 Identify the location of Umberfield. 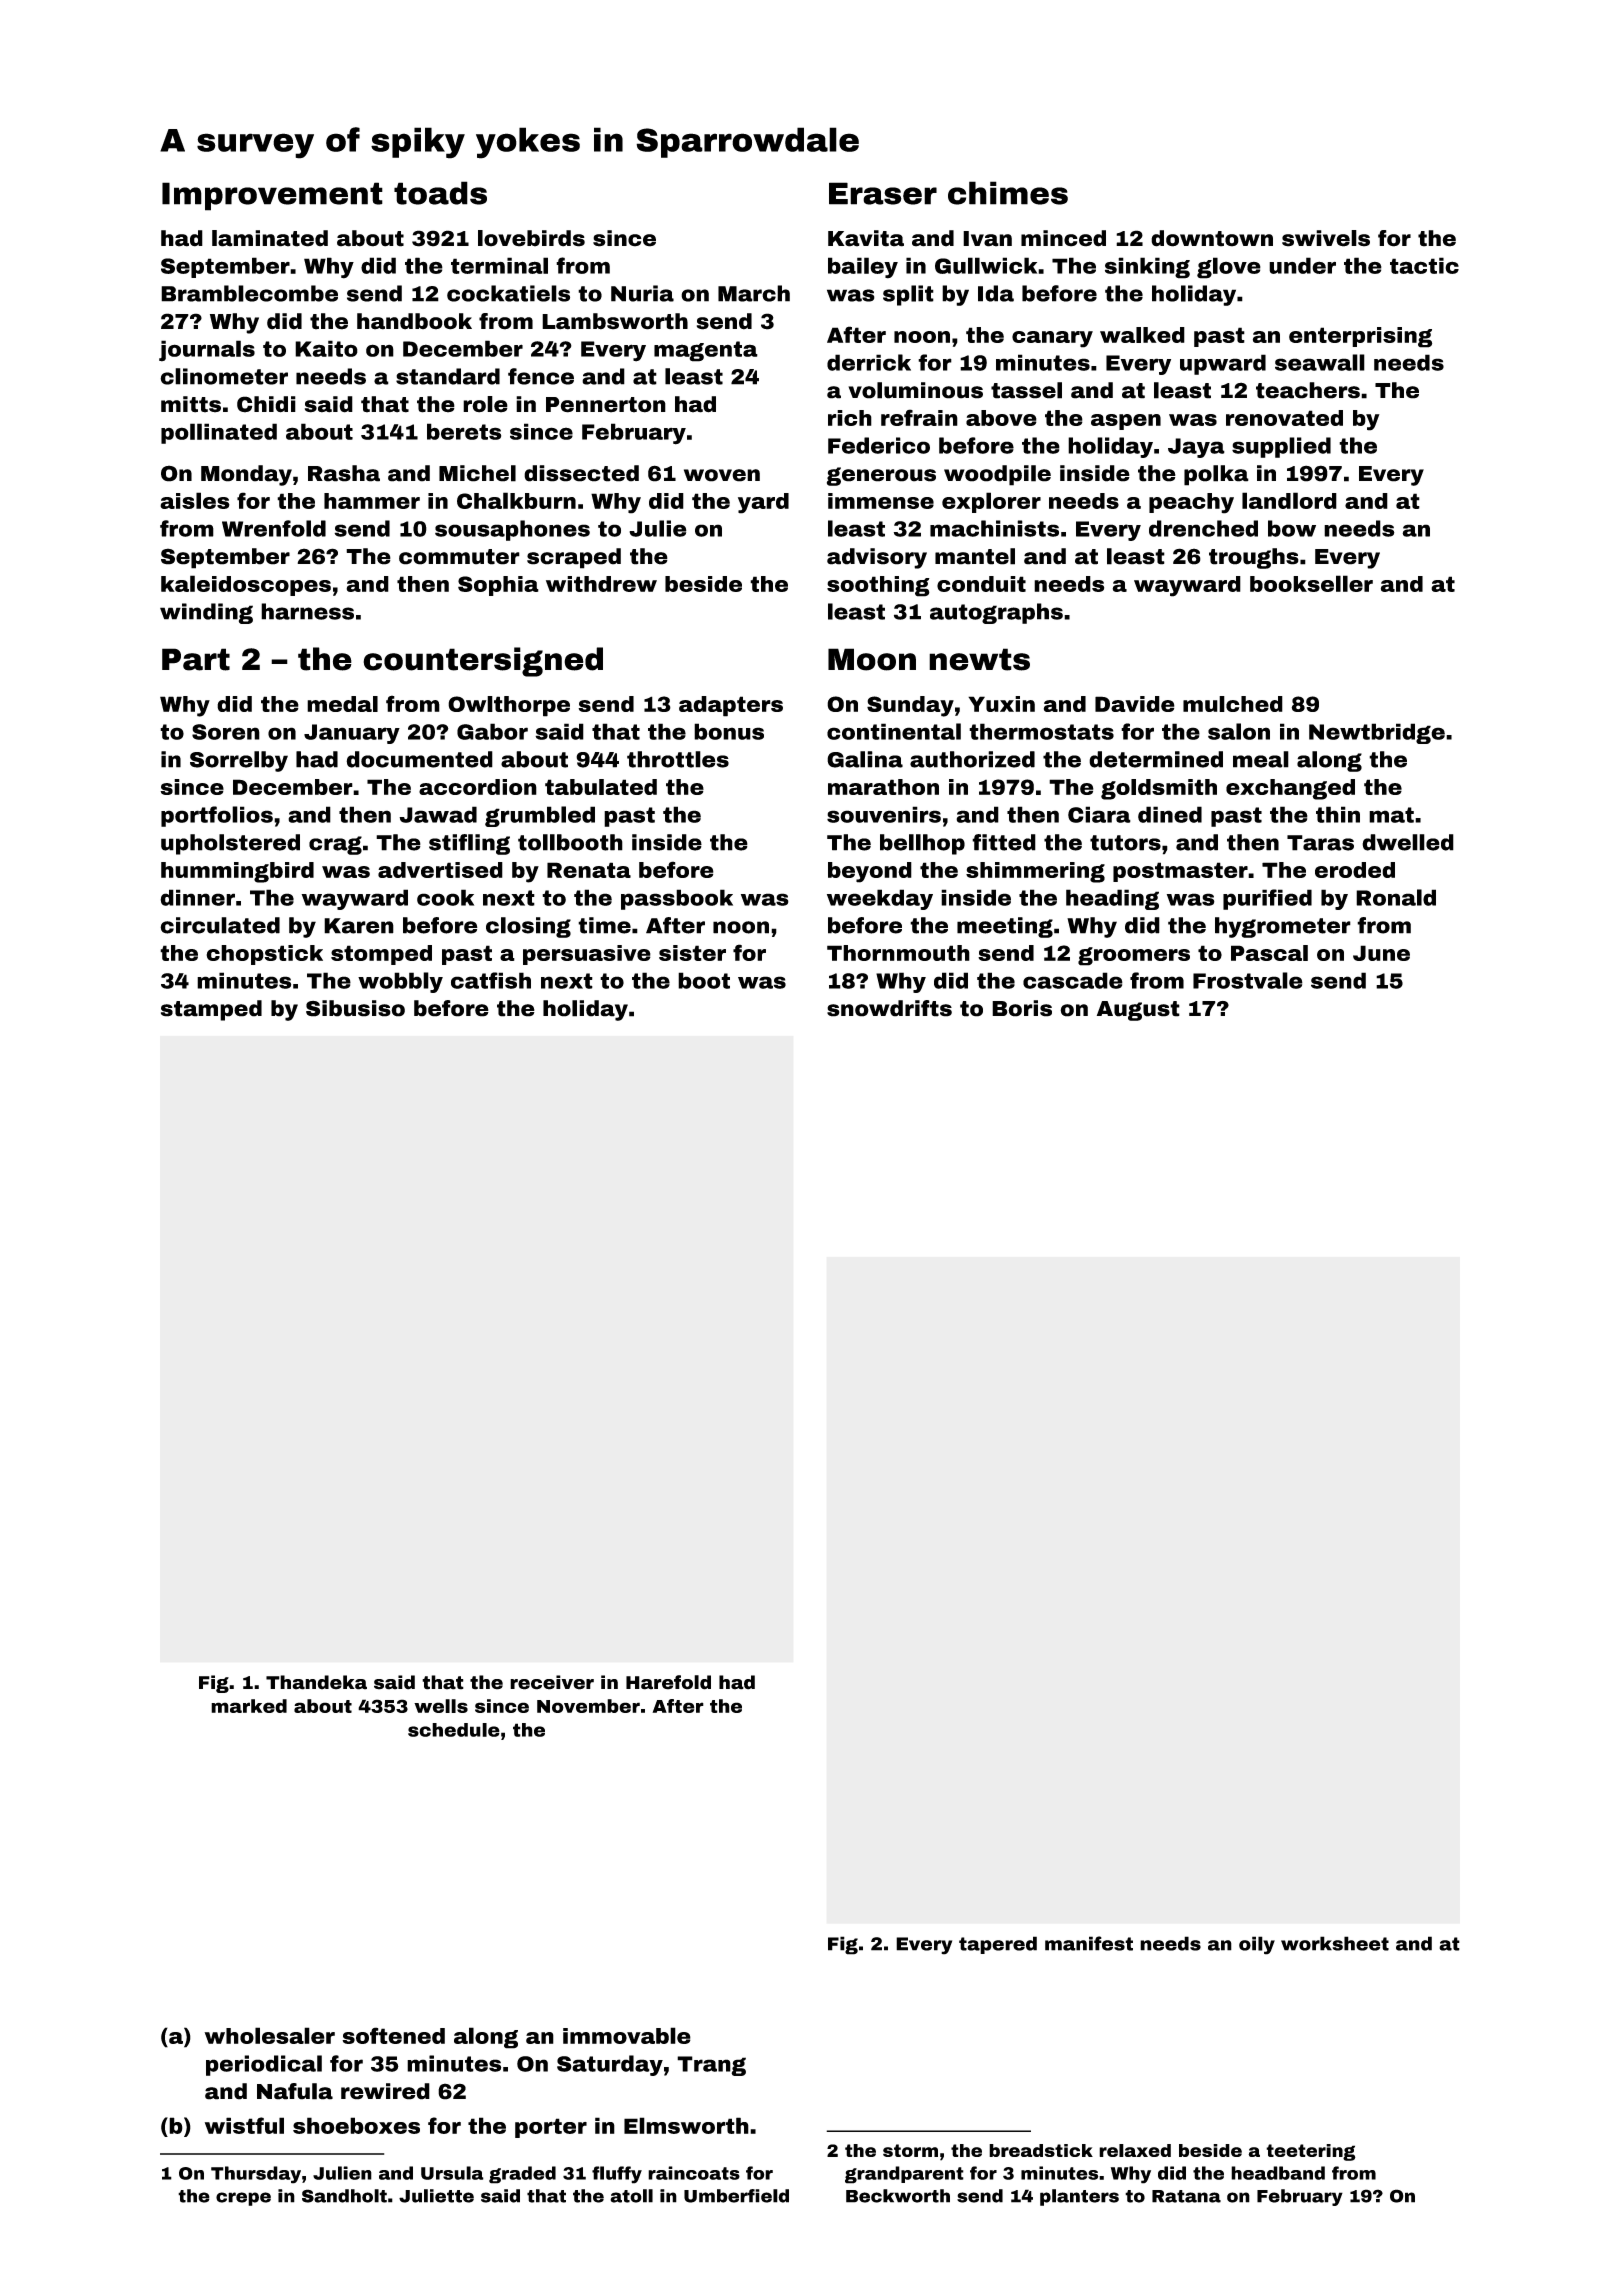
(736, 2196).
